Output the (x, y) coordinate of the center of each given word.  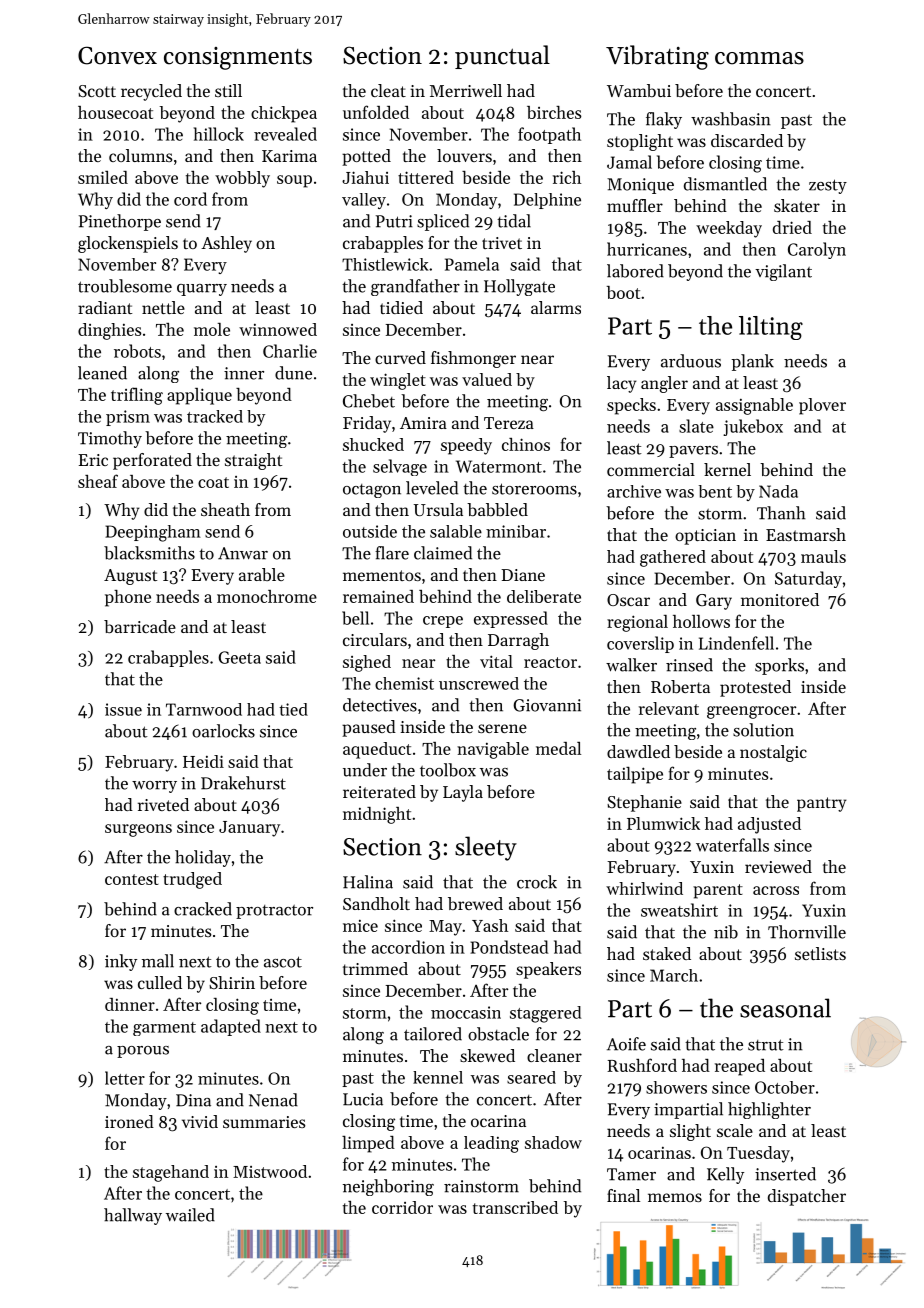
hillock (219, 134)
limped (368, 1144)
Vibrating (657, 57)
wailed (190, 1215)
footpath (549, 135)
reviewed (778, 866)
